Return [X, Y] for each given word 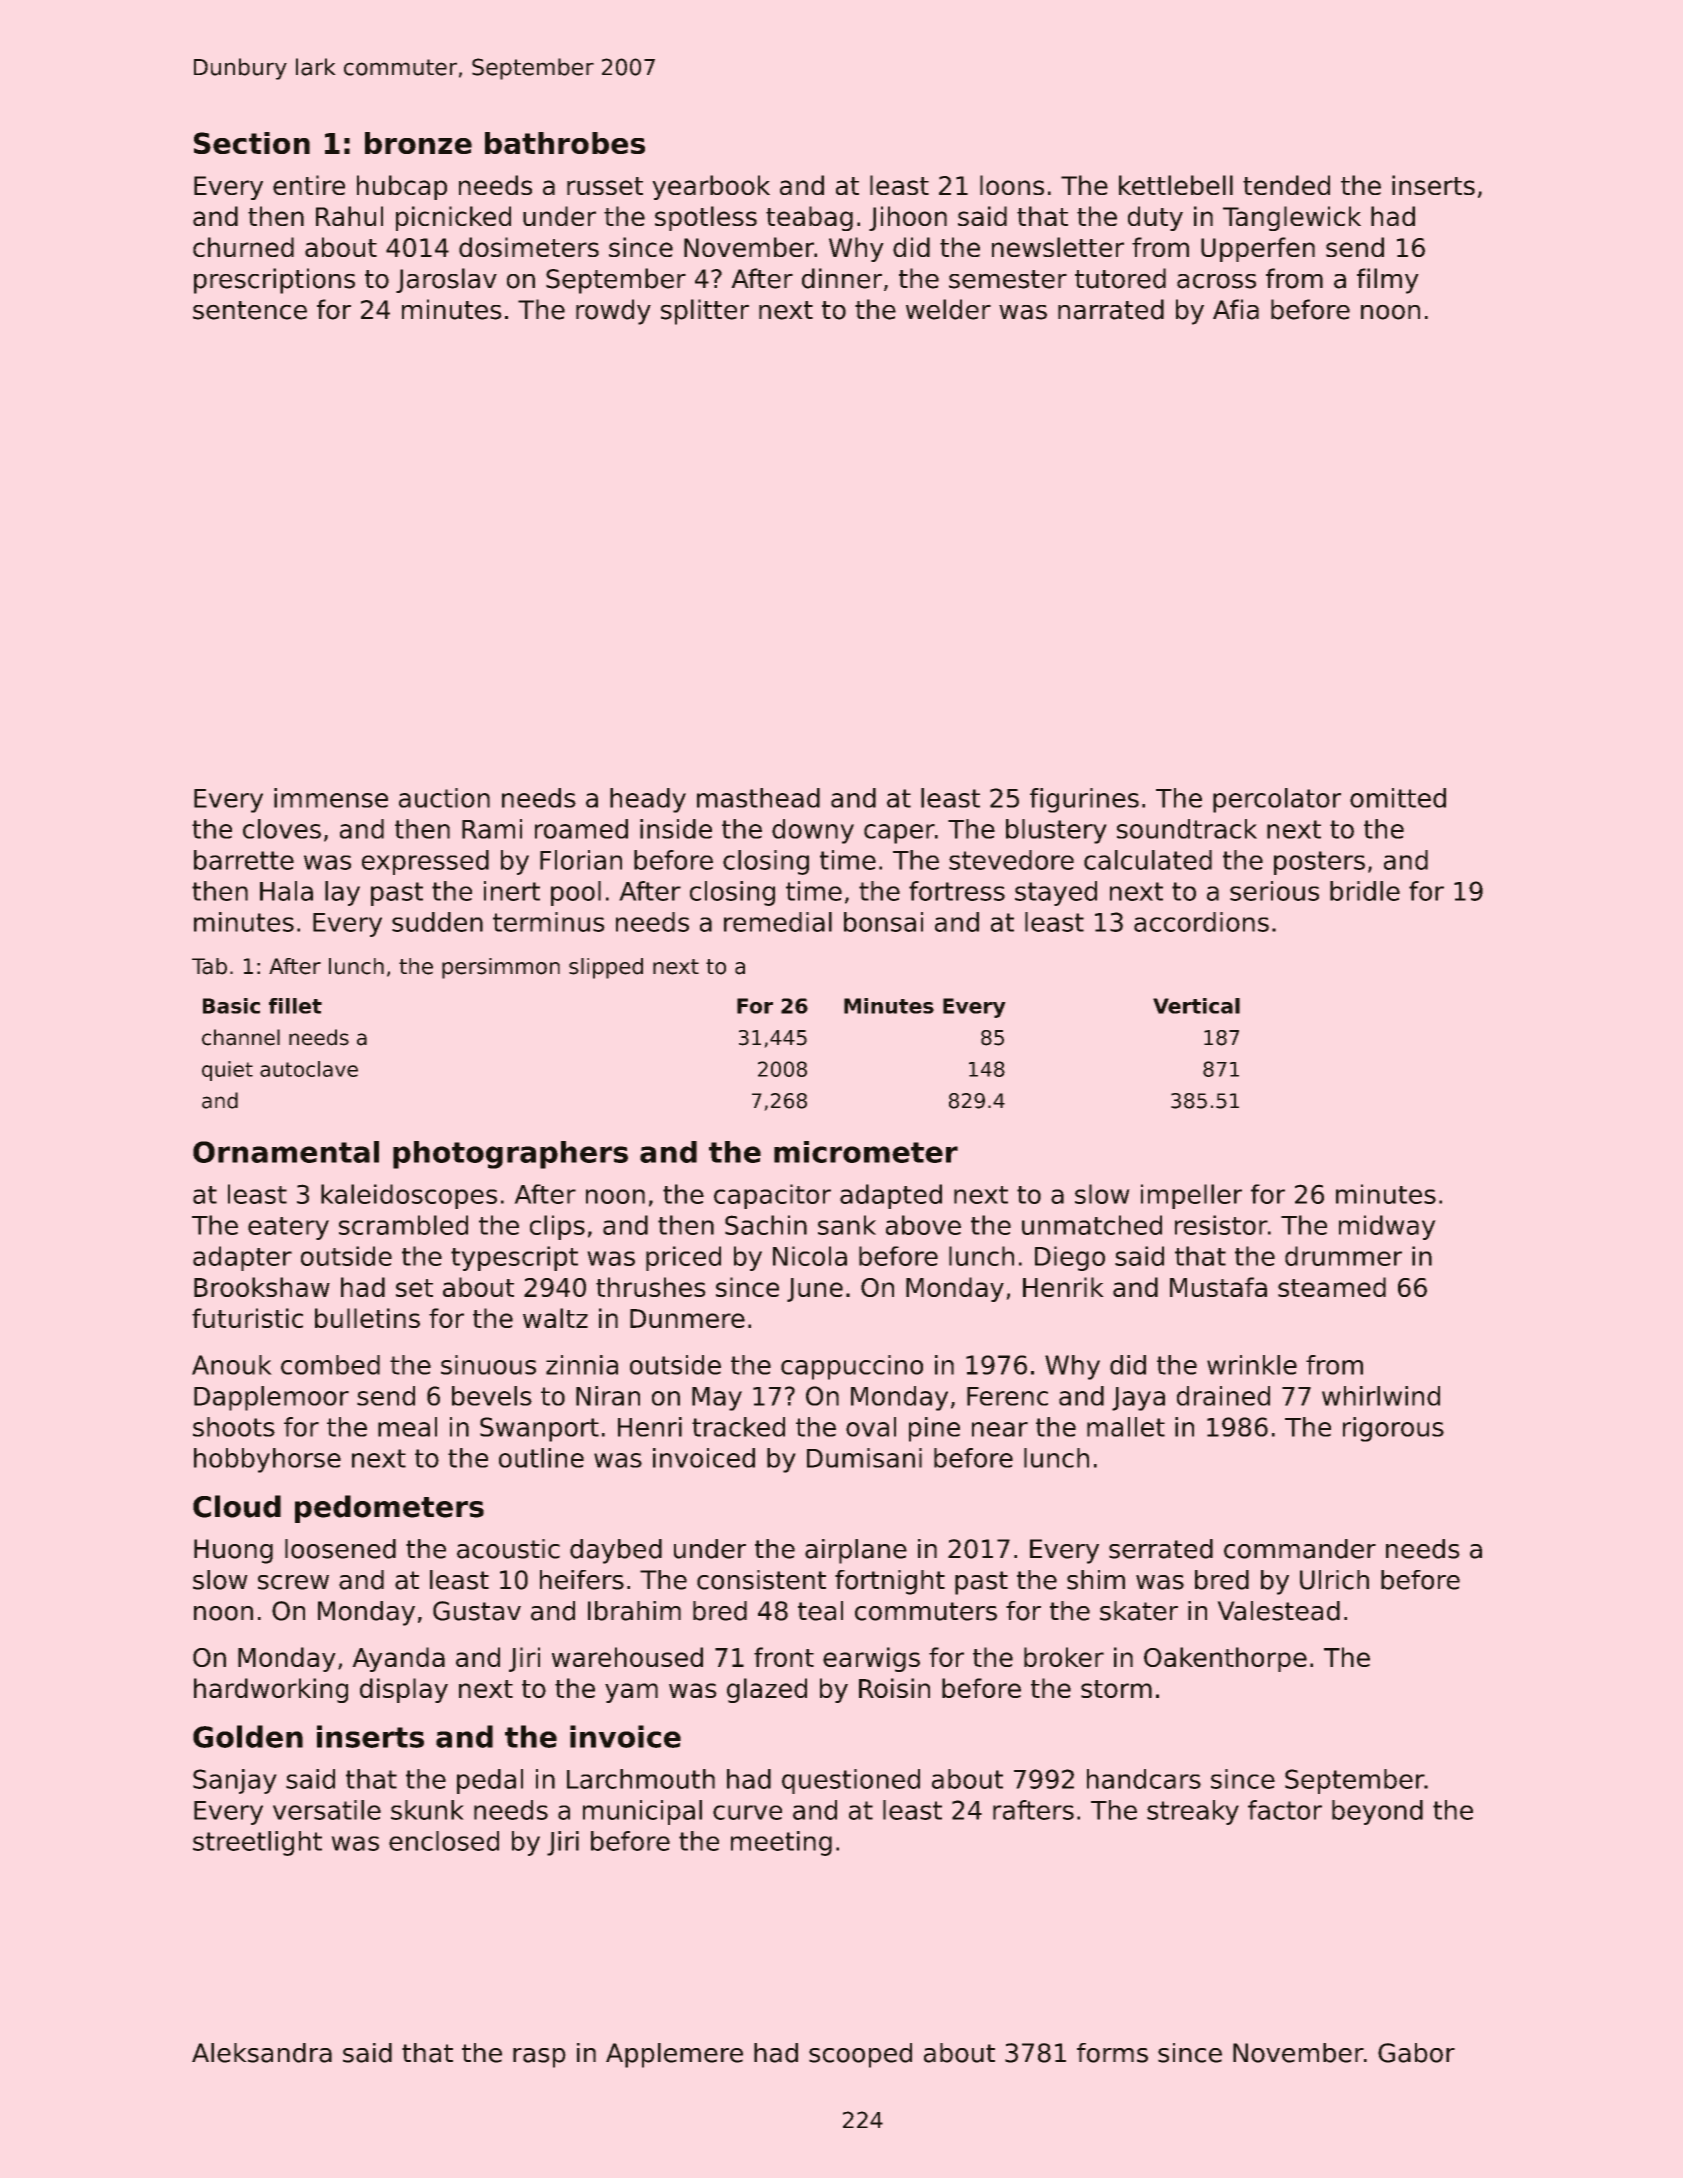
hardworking [271, 1690]
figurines [1084, 800]
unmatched [1092, 1225]
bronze [418, 143]
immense [331, 798]
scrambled [403, 1225]
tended [1286, 185]
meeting [781, 1843]
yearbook [711, 187]
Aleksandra [262, 2053]
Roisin [894, 1688]
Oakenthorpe [1225, 1659]
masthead [758, 798]
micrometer [866, 1152]
